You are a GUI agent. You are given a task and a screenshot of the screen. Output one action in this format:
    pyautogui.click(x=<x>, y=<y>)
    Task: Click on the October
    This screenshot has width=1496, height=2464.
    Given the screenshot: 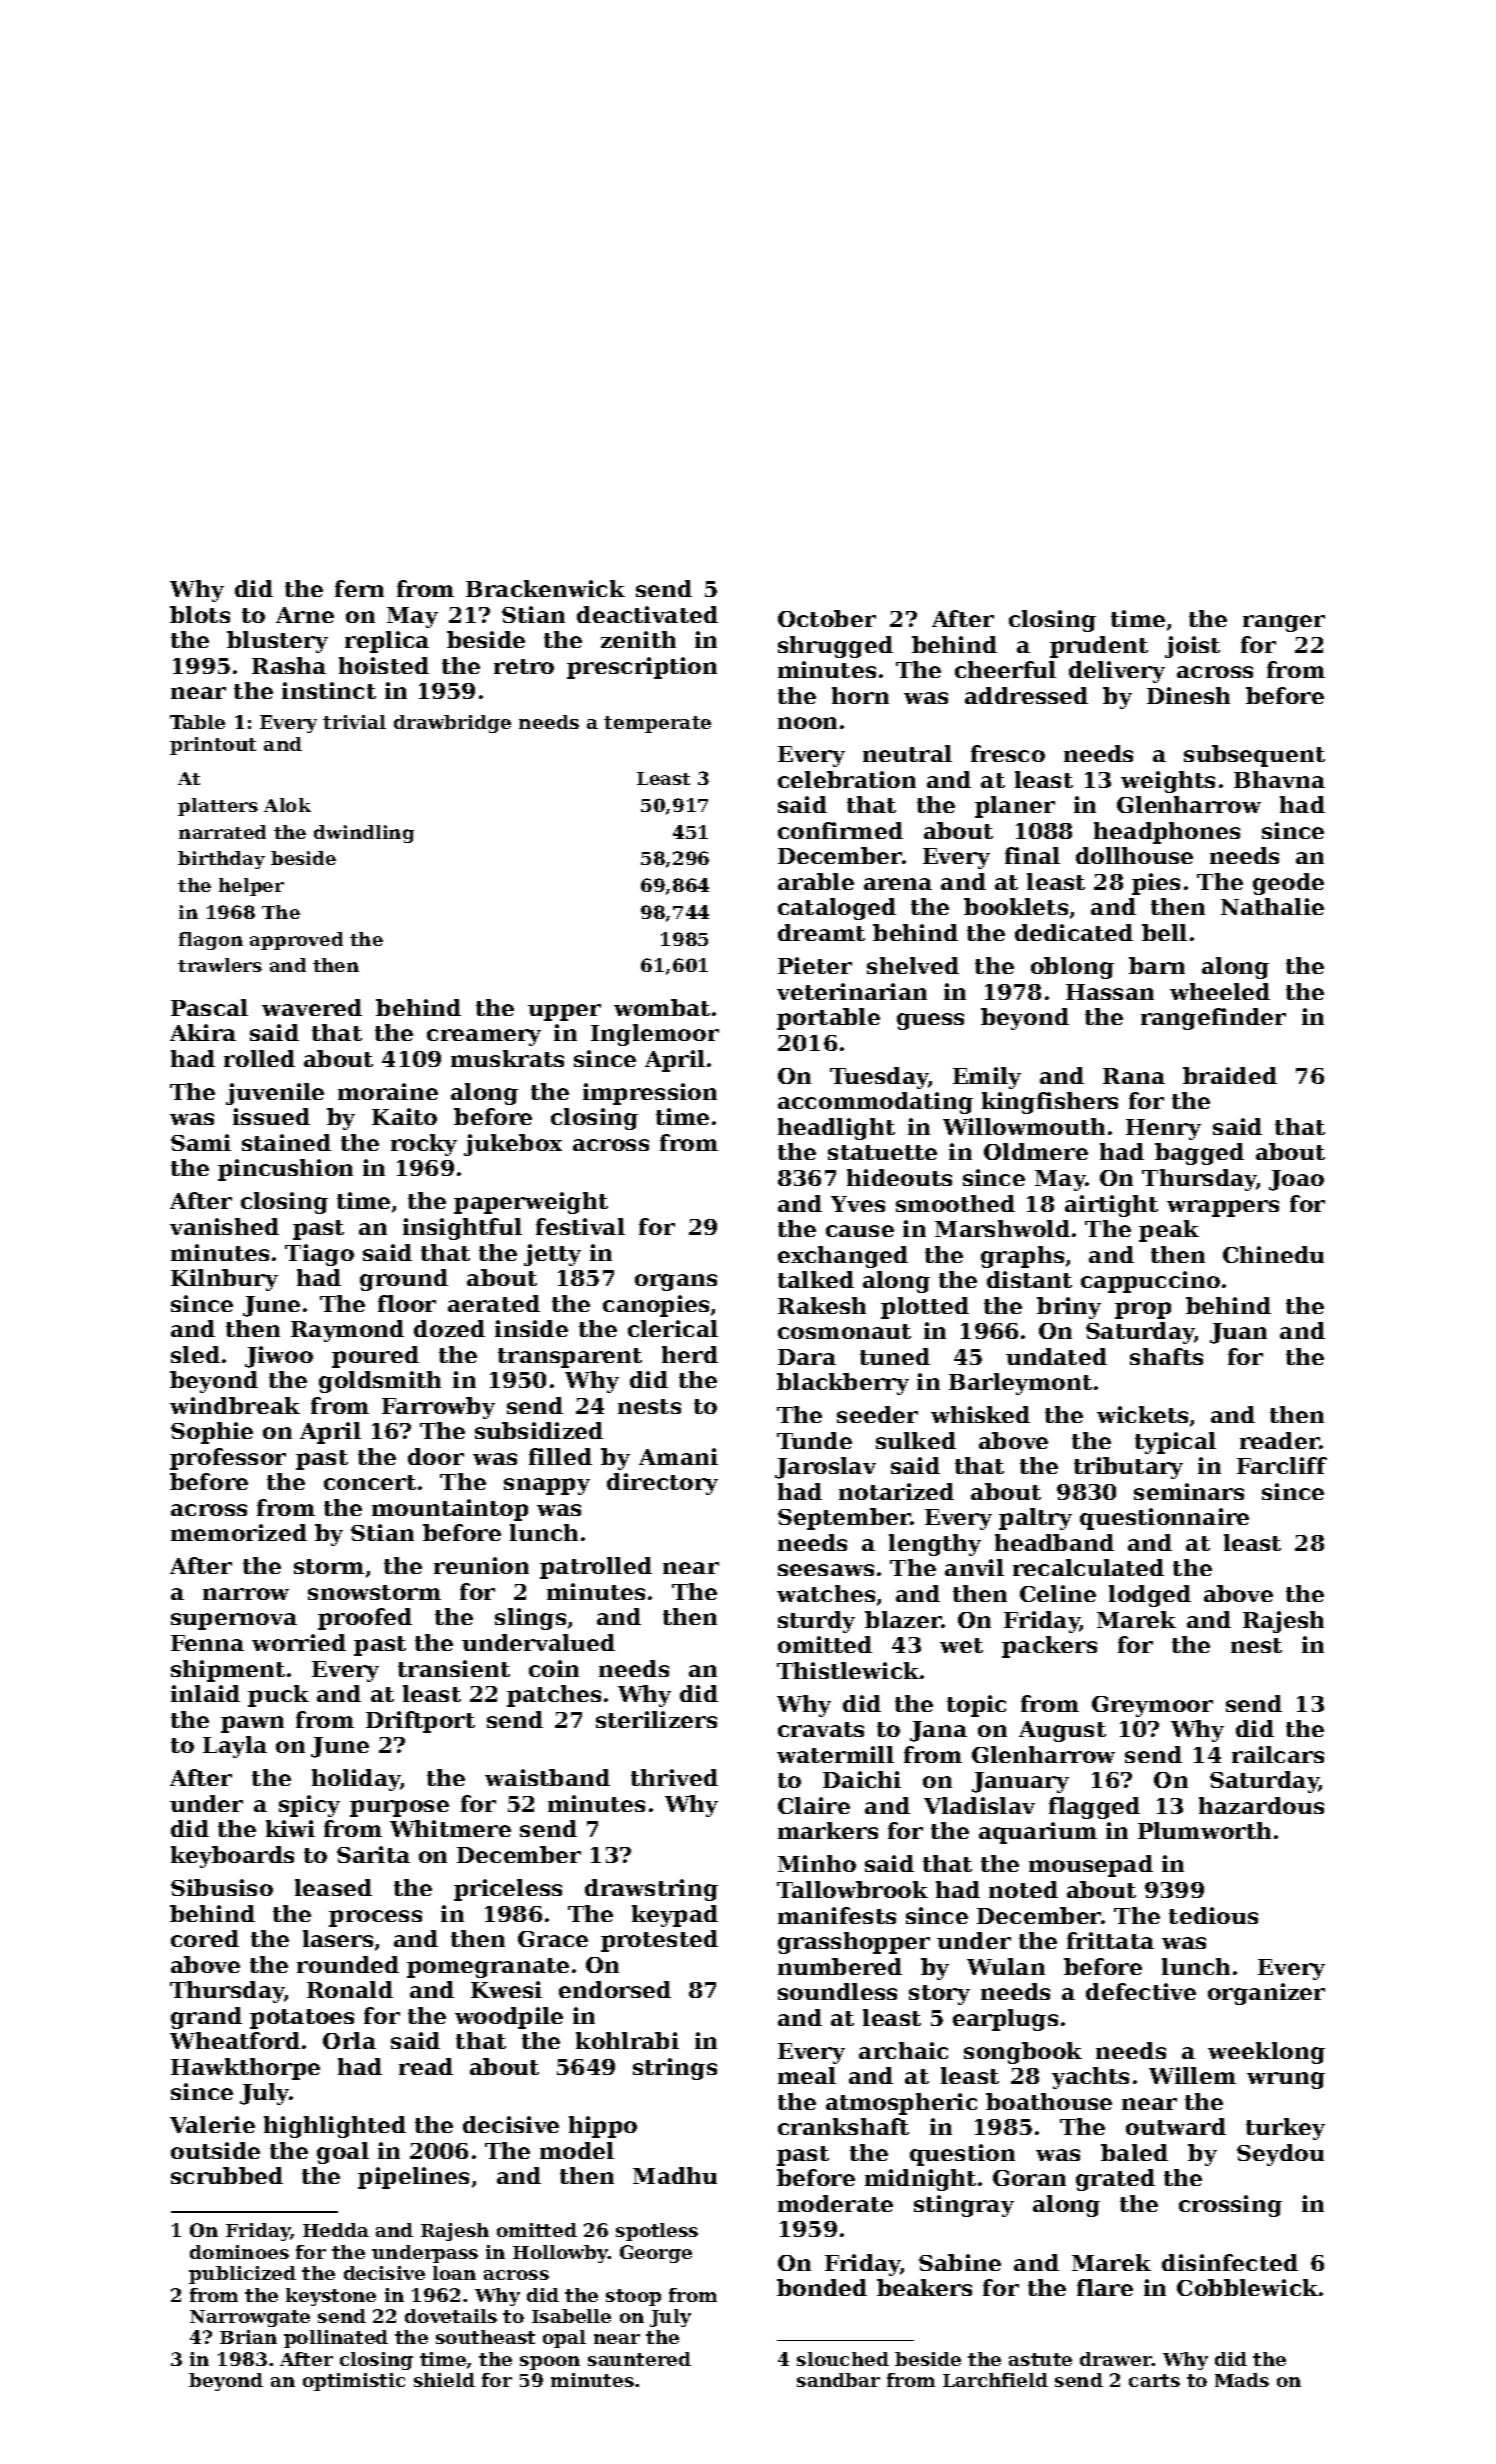 What is the action you would take?
    pyautogui.click(x=827, y=618)
